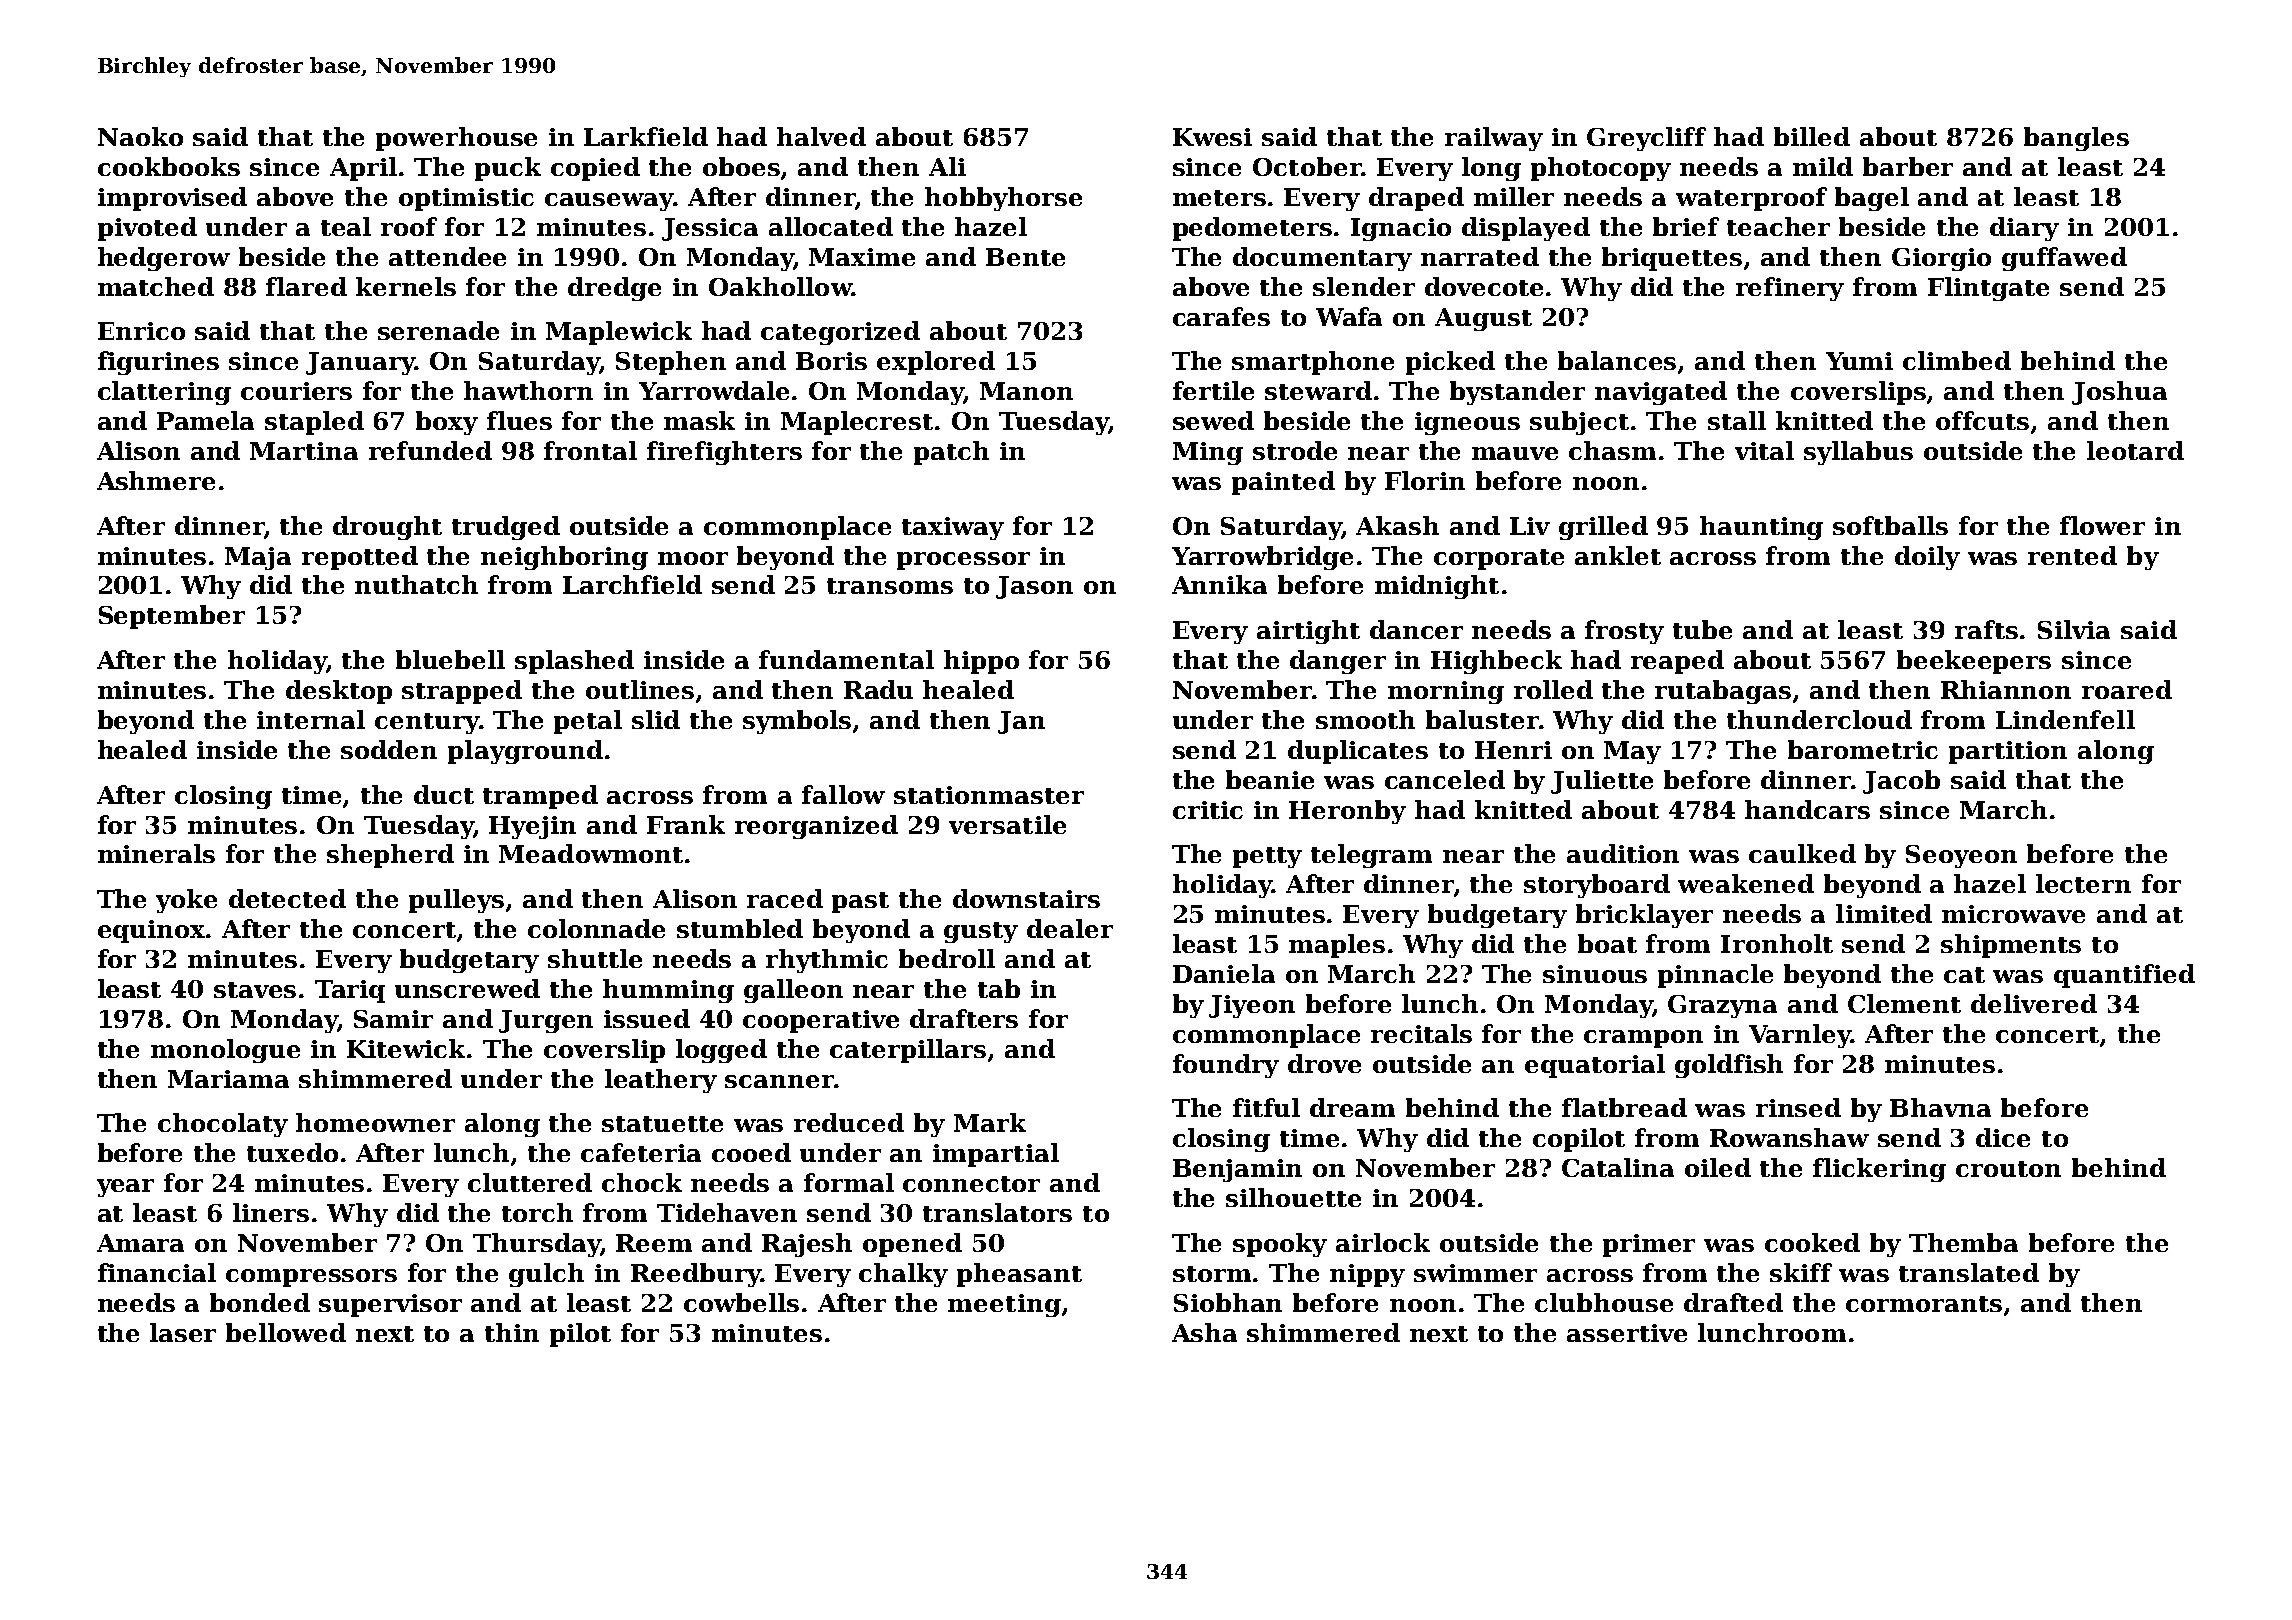 The image size is (2292, 1620). What do you see at coordinates (989, 795) in the document?
I see `stationmaster` at bounding box center [989, 795].
